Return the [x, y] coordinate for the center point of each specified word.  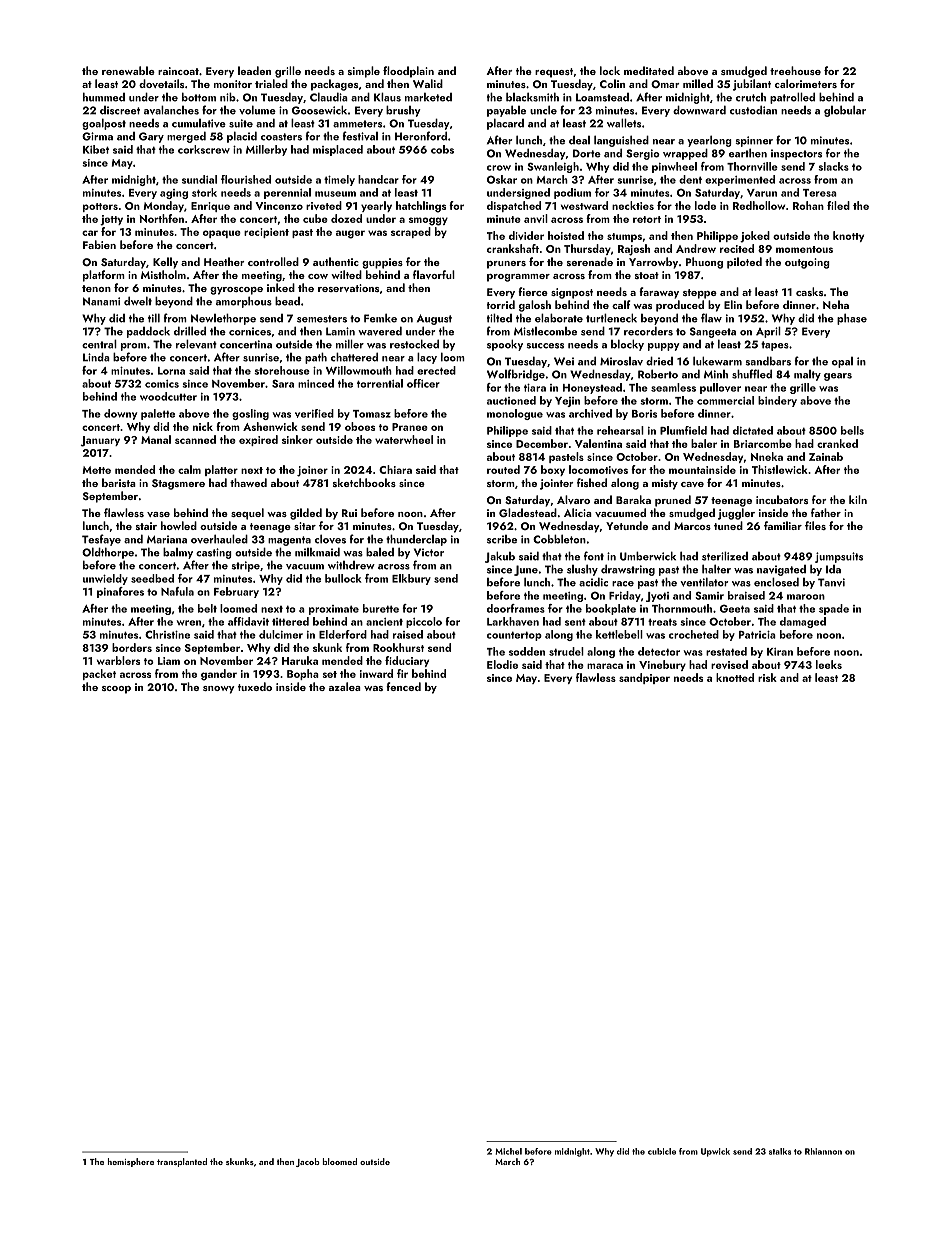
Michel [508, 1151]
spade [834, 609]
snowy [219, 690]
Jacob [308, 1162]
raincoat [178, 71]
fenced [403, 686]
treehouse [795, 70]
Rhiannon [823, 1151]
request [554, 73]
